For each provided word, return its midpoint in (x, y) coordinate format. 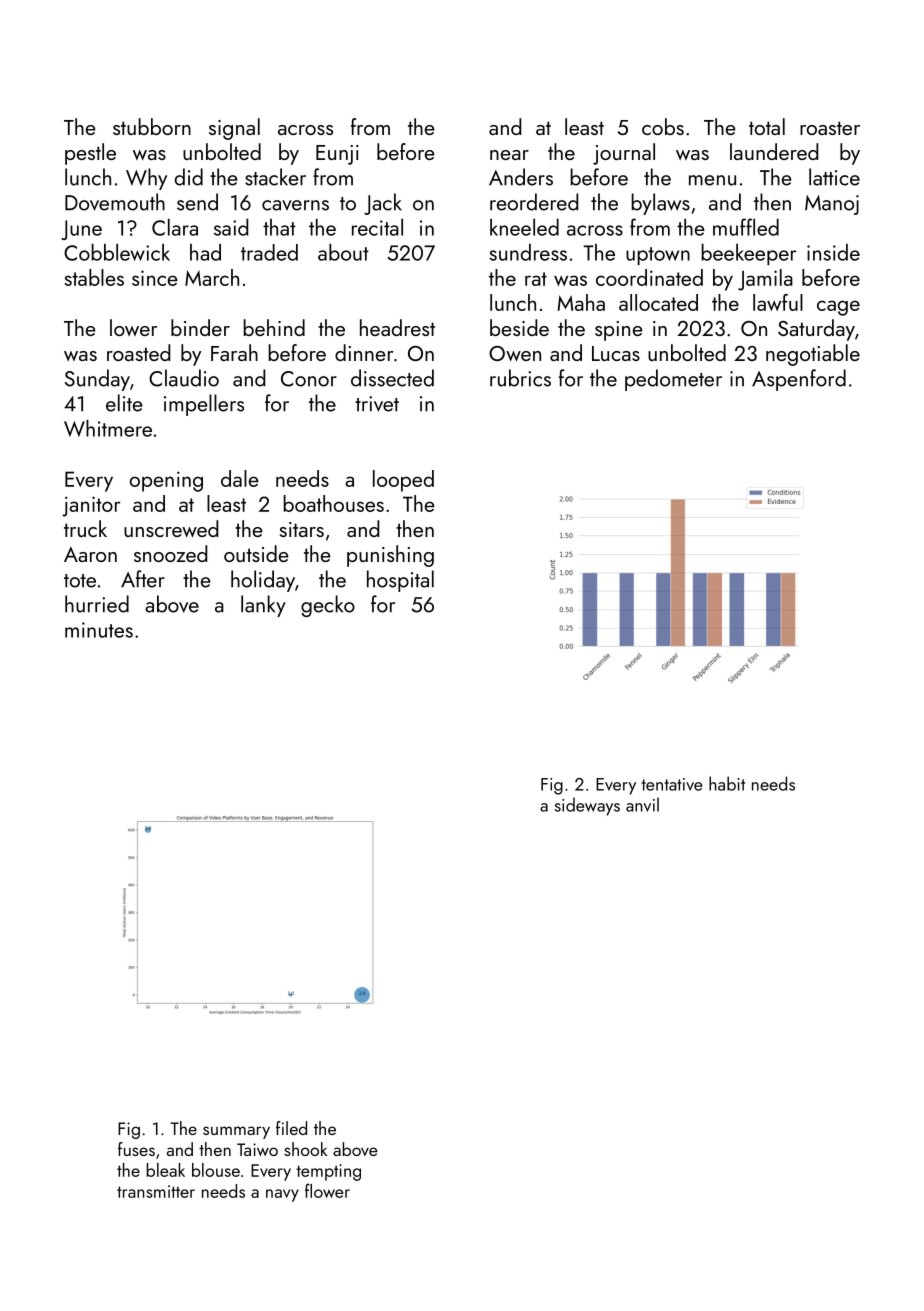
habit (727, 783)
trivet (377, 404)
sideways (587, 806)
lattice (834, 177)
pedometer (673, 380)
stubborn (152, 126)
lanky (263, 606)
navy (282, 1195)
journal (624, 154)
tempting (328, 1172)
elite (124, 403)
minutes (99, 630)
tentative (671, 784)
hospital (400, 581)
